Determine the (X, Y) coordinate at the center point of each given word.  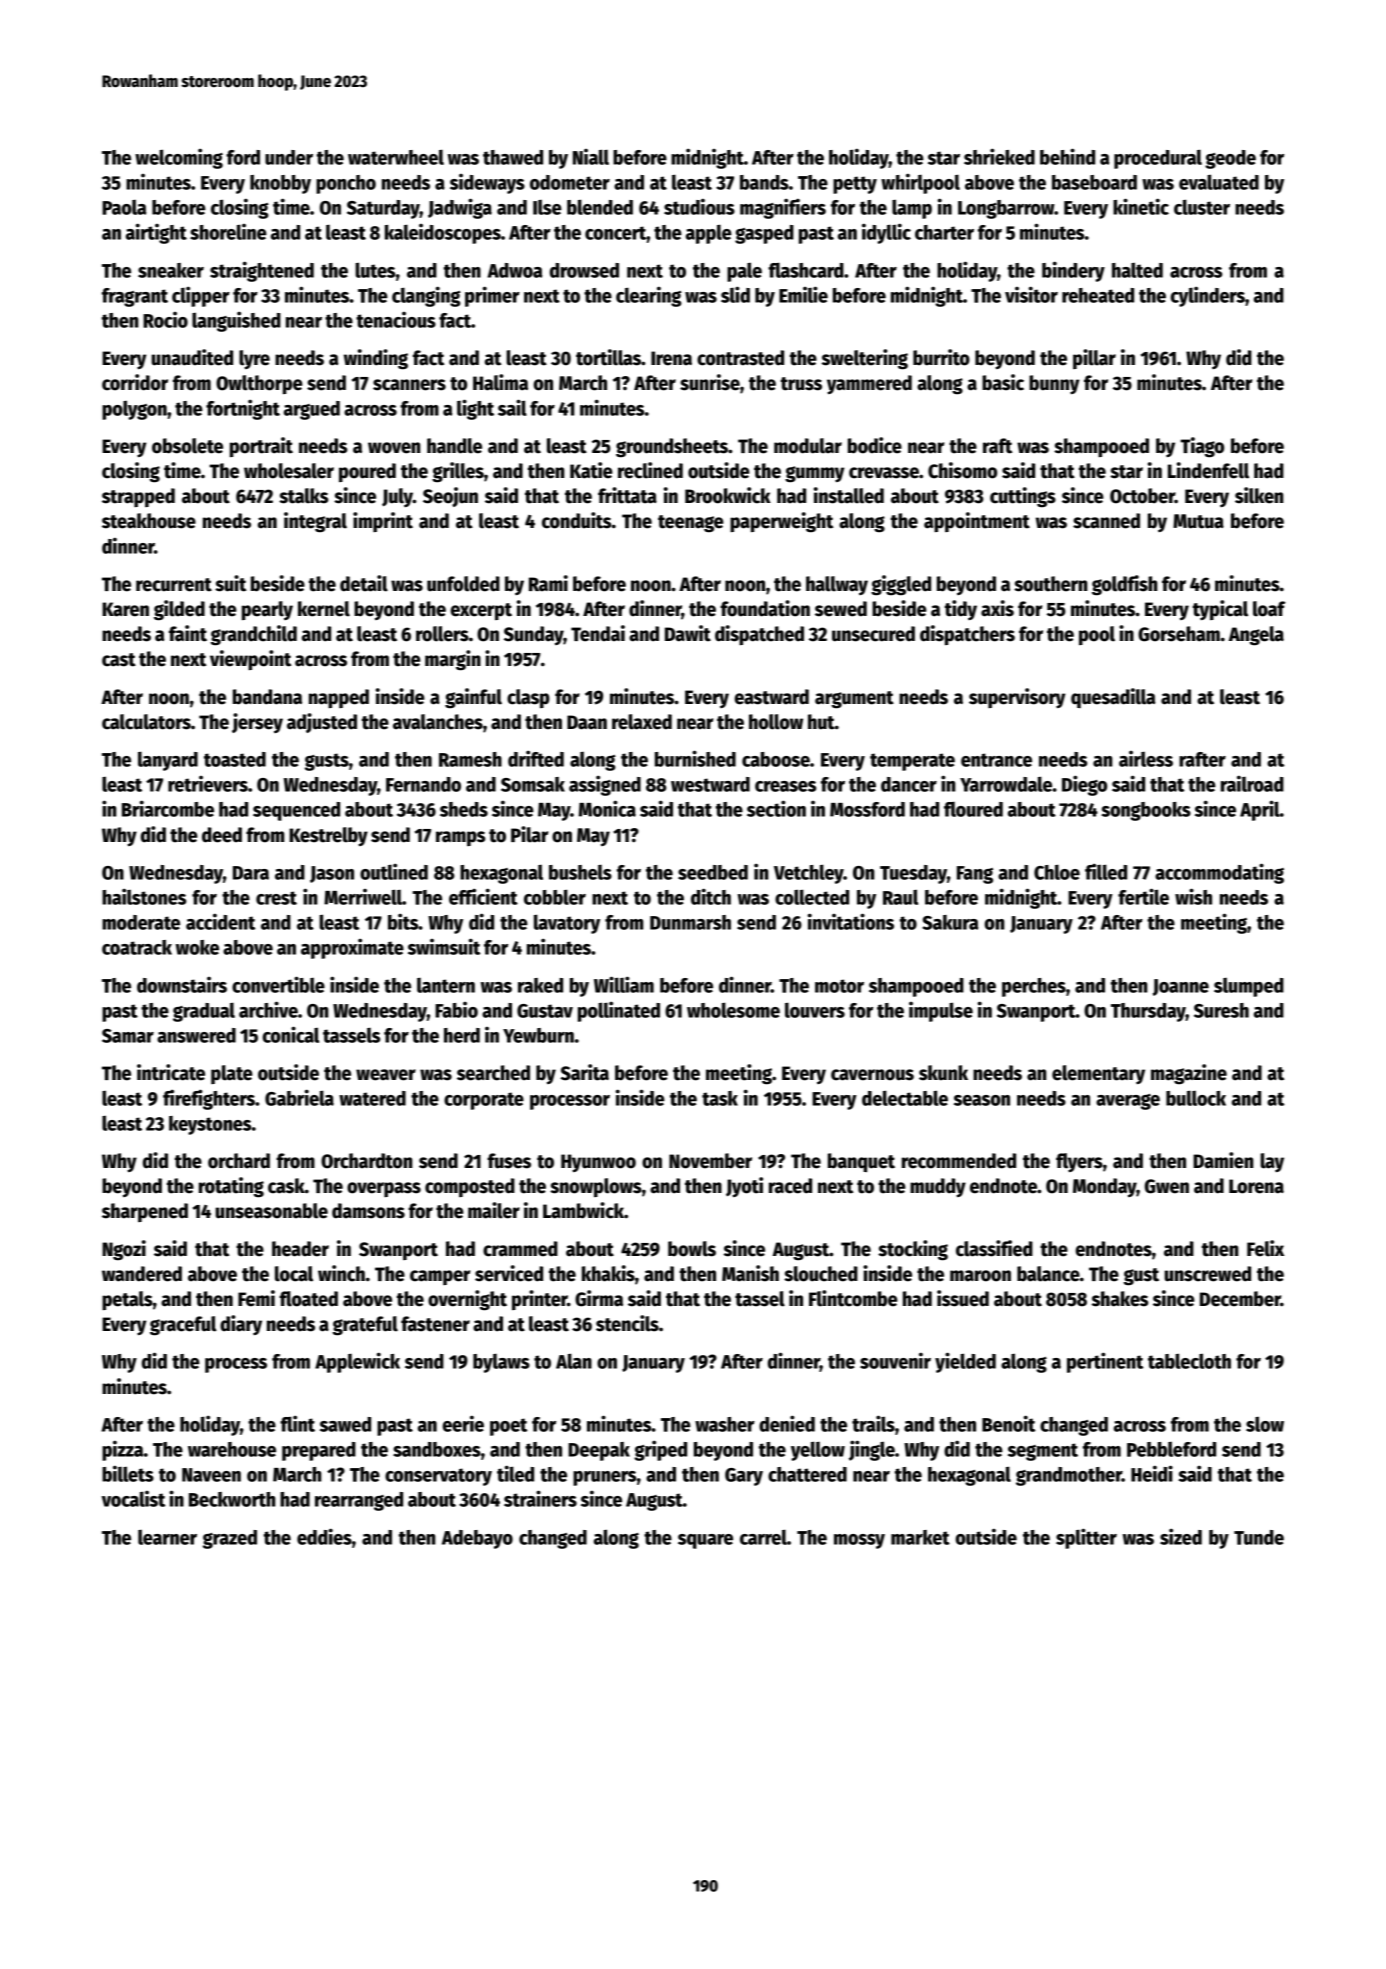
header (300, 1249)
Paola (124, 207)
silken (1259, 495)
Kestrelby (328, 836)
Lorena (1256, 1186)
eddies (324, 1536)
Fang (975, 875)
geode (1230, 159)
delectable (905, 1098)
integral (315, 522)
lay (1272, 1162)
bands (764, 182)
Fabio (456, 1010)
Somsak (533, 784)
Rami (548, 583)
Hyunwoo (598, 1163)
